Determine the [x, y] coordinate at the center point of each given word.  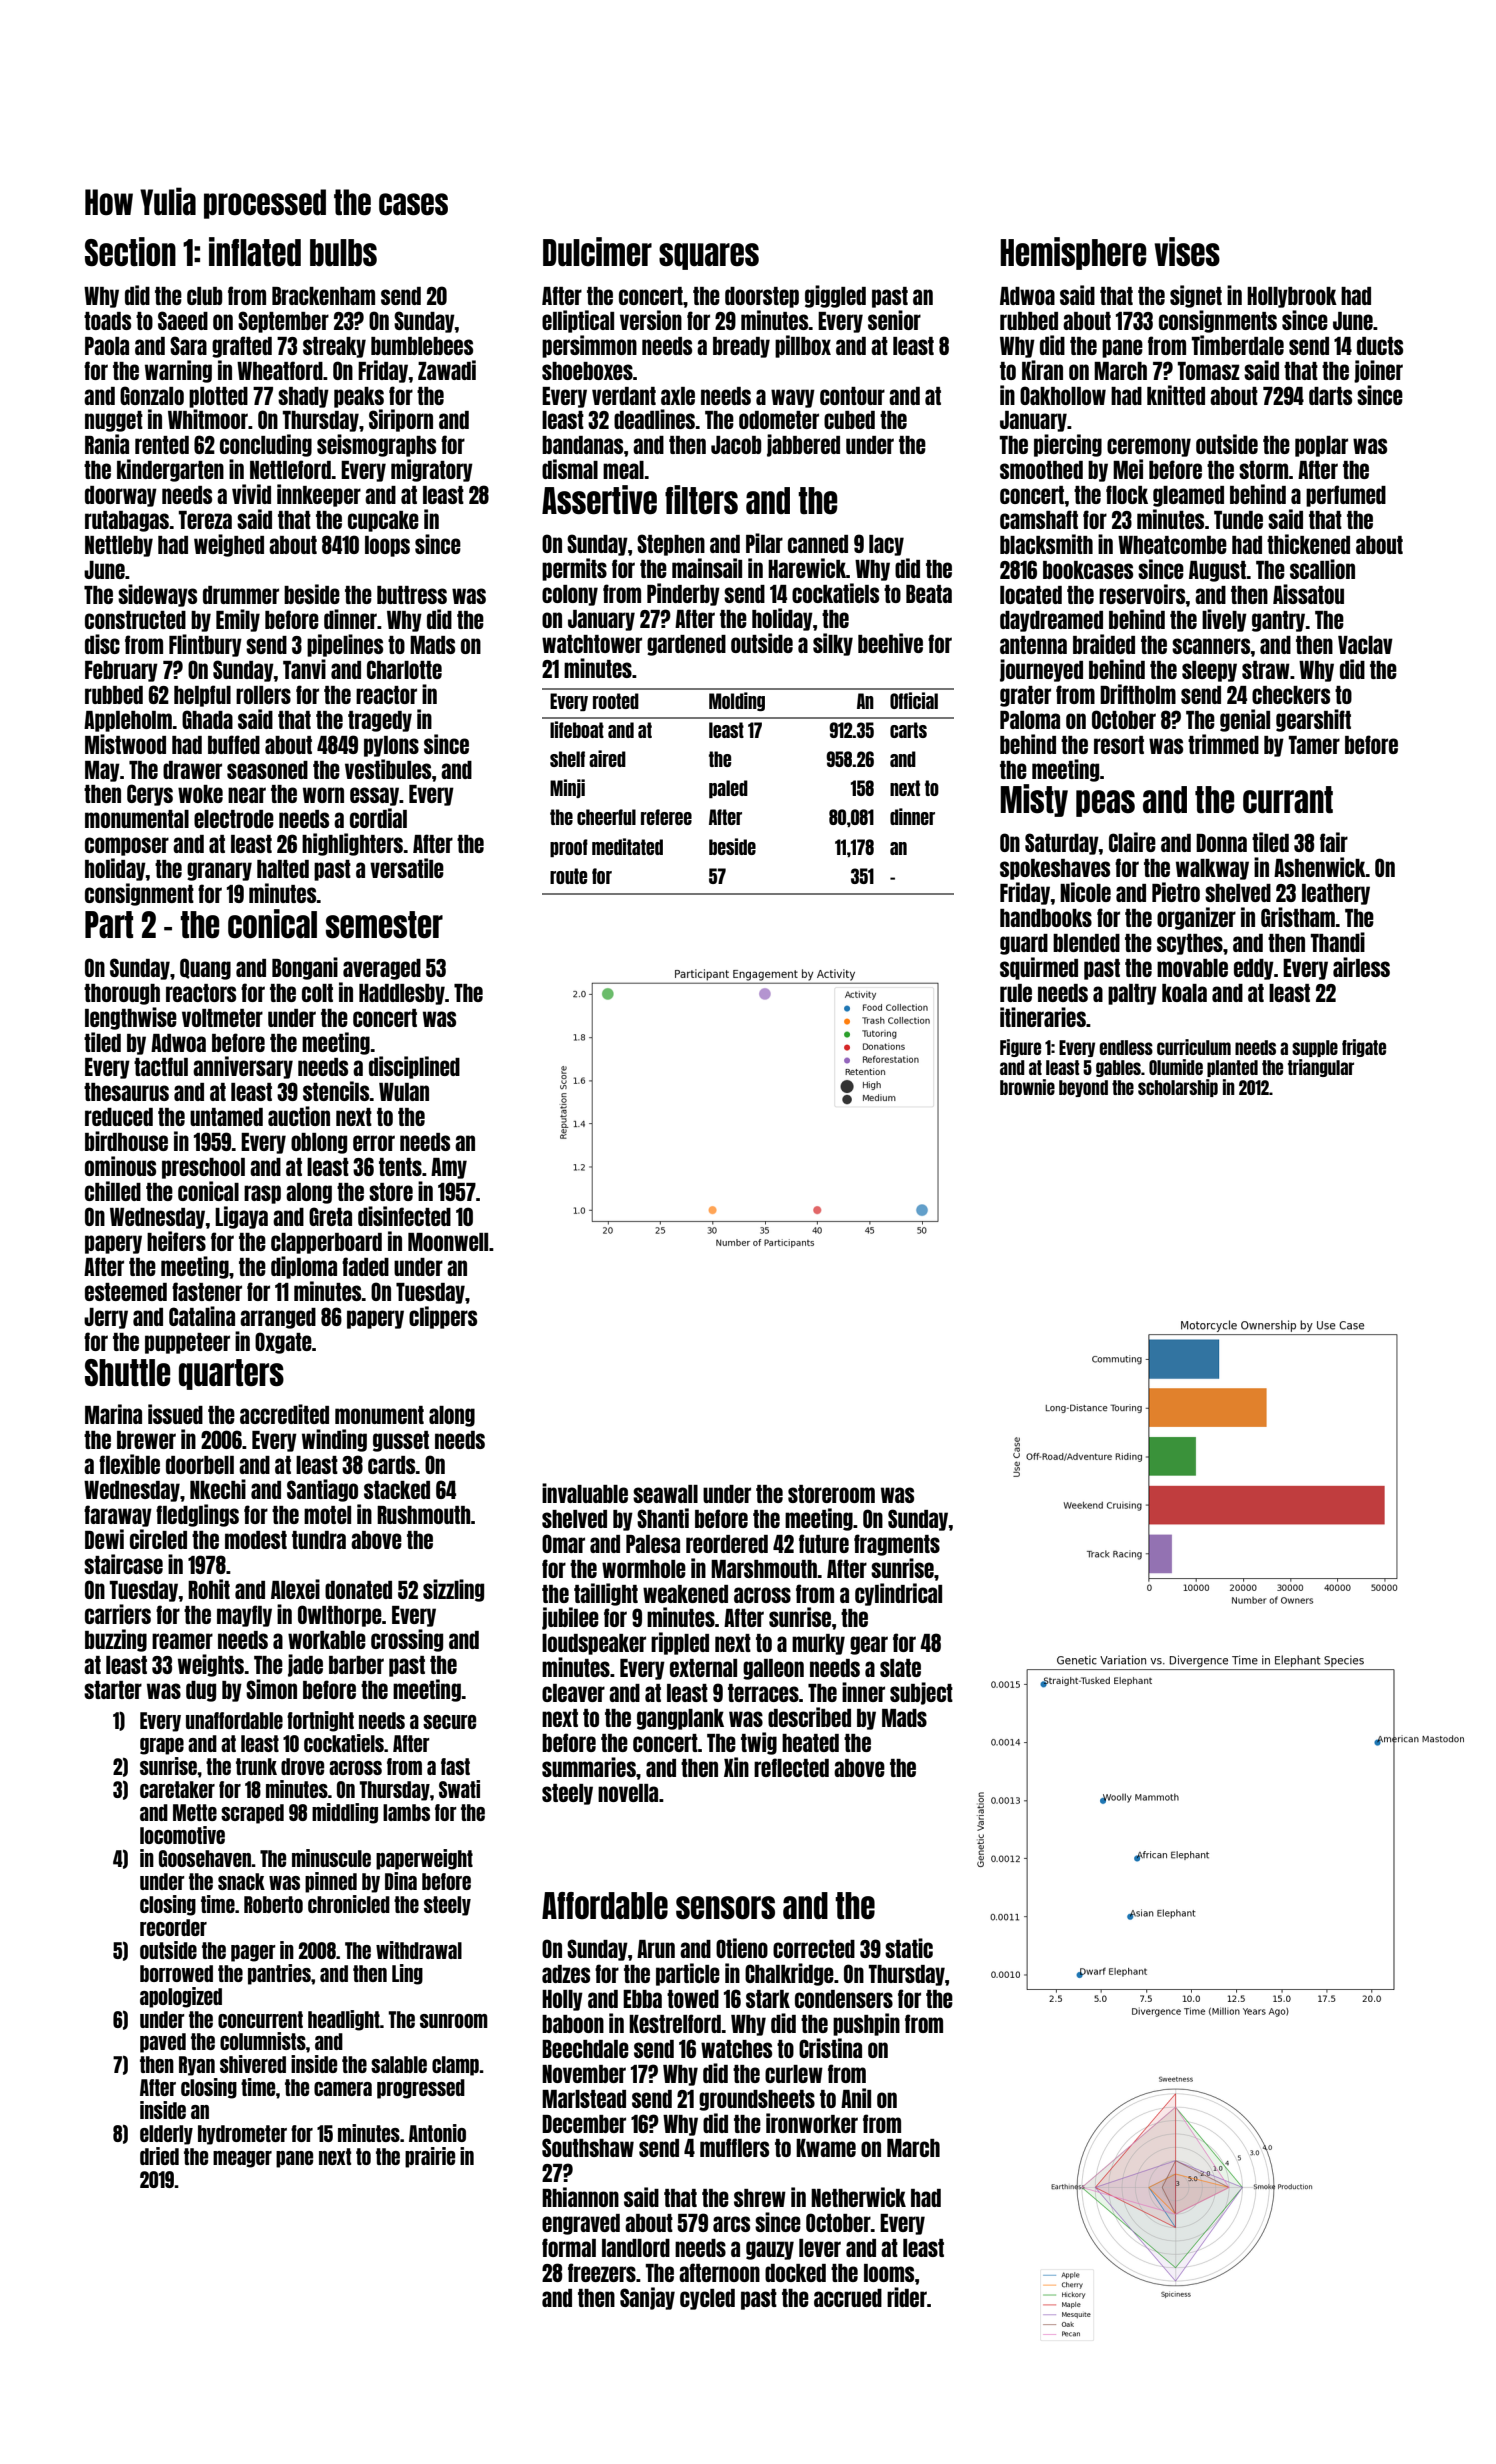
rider [907, 2297]
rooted [616, 701]
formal [569, 2247]
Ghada [207, 719]
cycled [707, 2299]
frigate [1364, 1048]
